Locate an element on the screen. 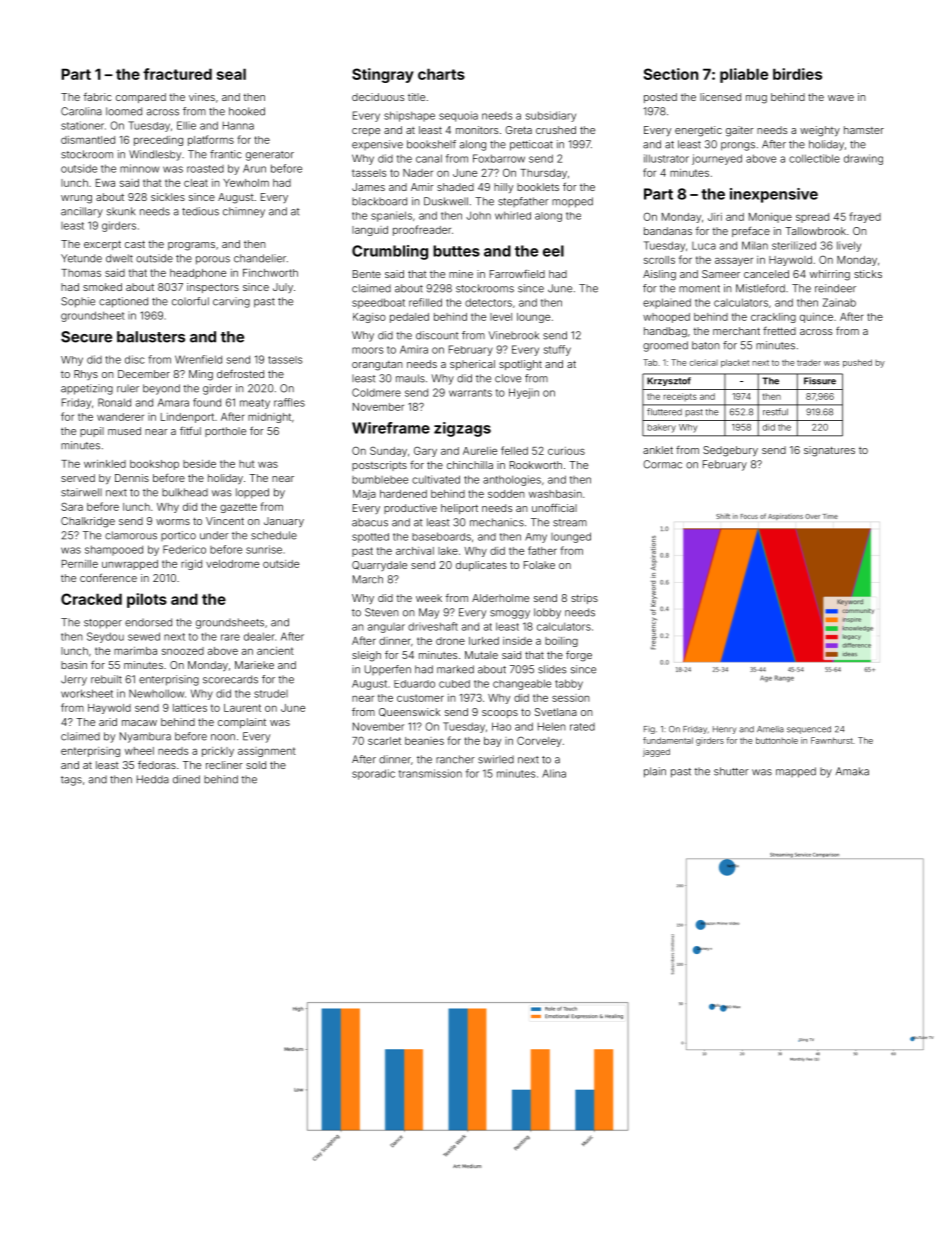  handbag is located at coordinates (665, 332).
